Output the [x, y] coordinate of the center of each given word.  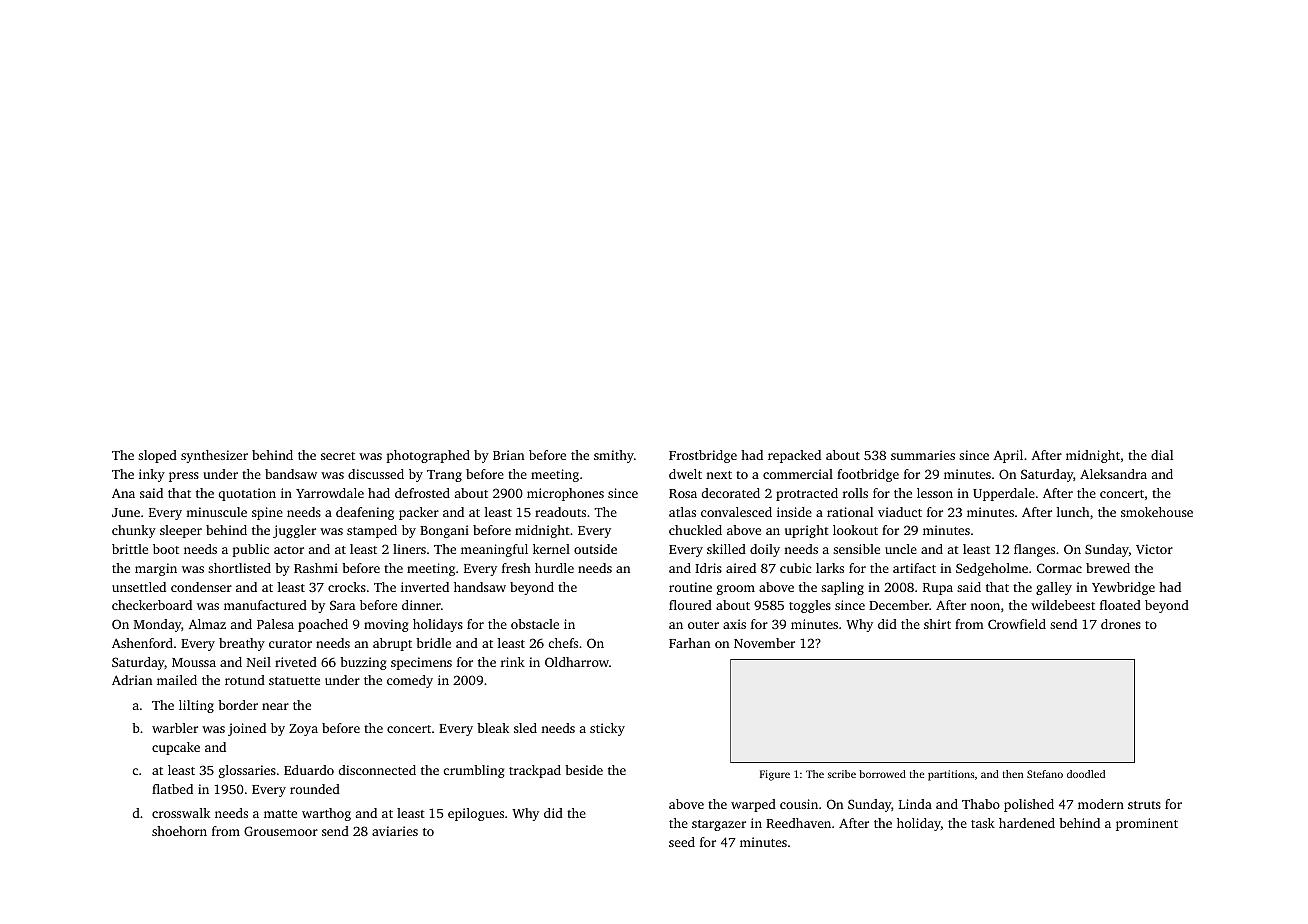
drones [1121, 624]
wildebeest [1063, 605]
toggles [810, 606]
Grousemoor [281, 831]
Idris [708, 568]
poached [323, 625]
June [126, 512]
